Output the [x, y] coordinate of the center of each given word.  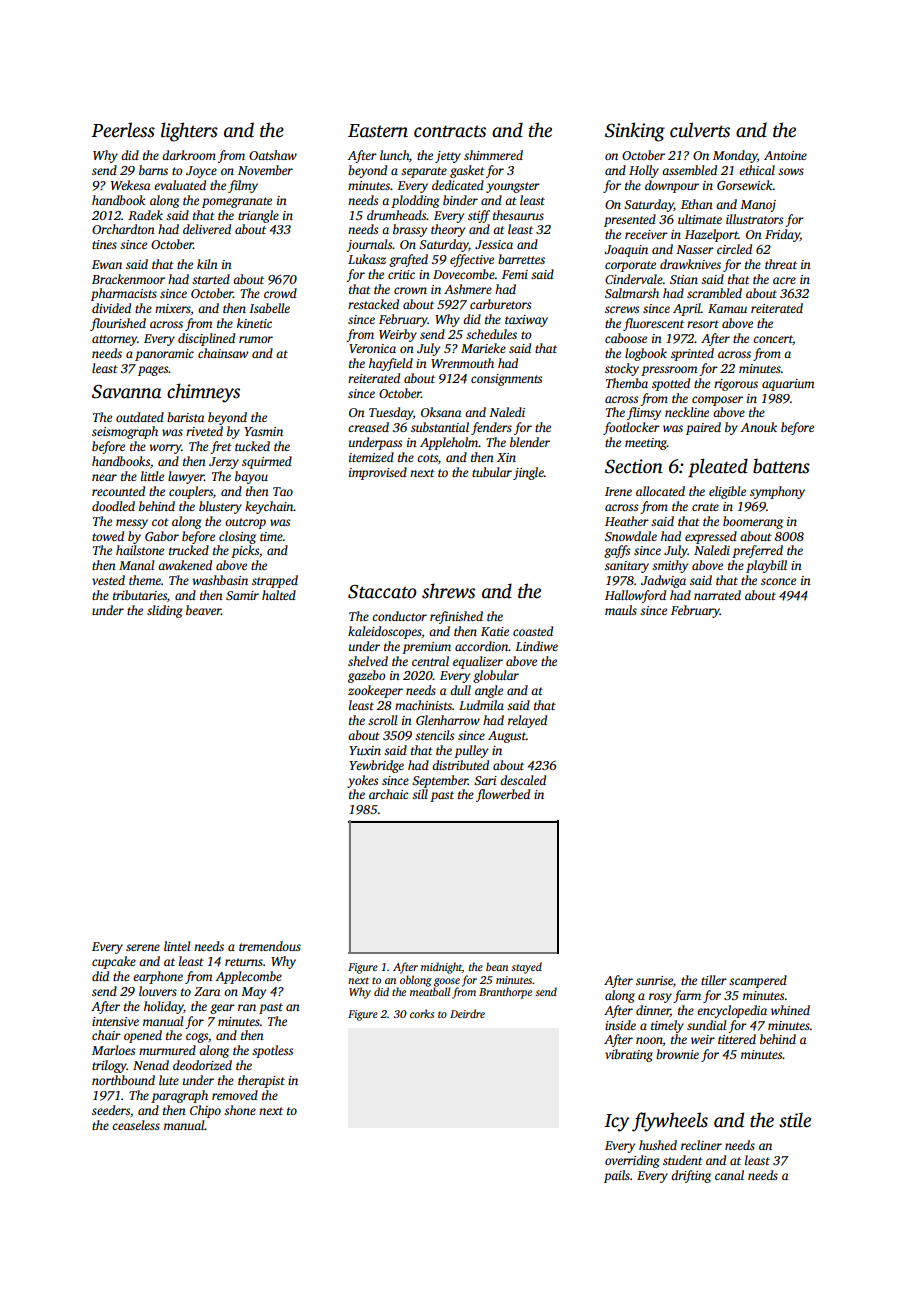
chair [106, 1035]
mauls [621, 610]
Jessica [494, 244]
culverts [700, 130]
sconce [778, 581]
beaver [203, 610]
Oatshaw [273, 155]
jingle [528, 473]
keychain [269, 507]
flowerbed [503, 795]
